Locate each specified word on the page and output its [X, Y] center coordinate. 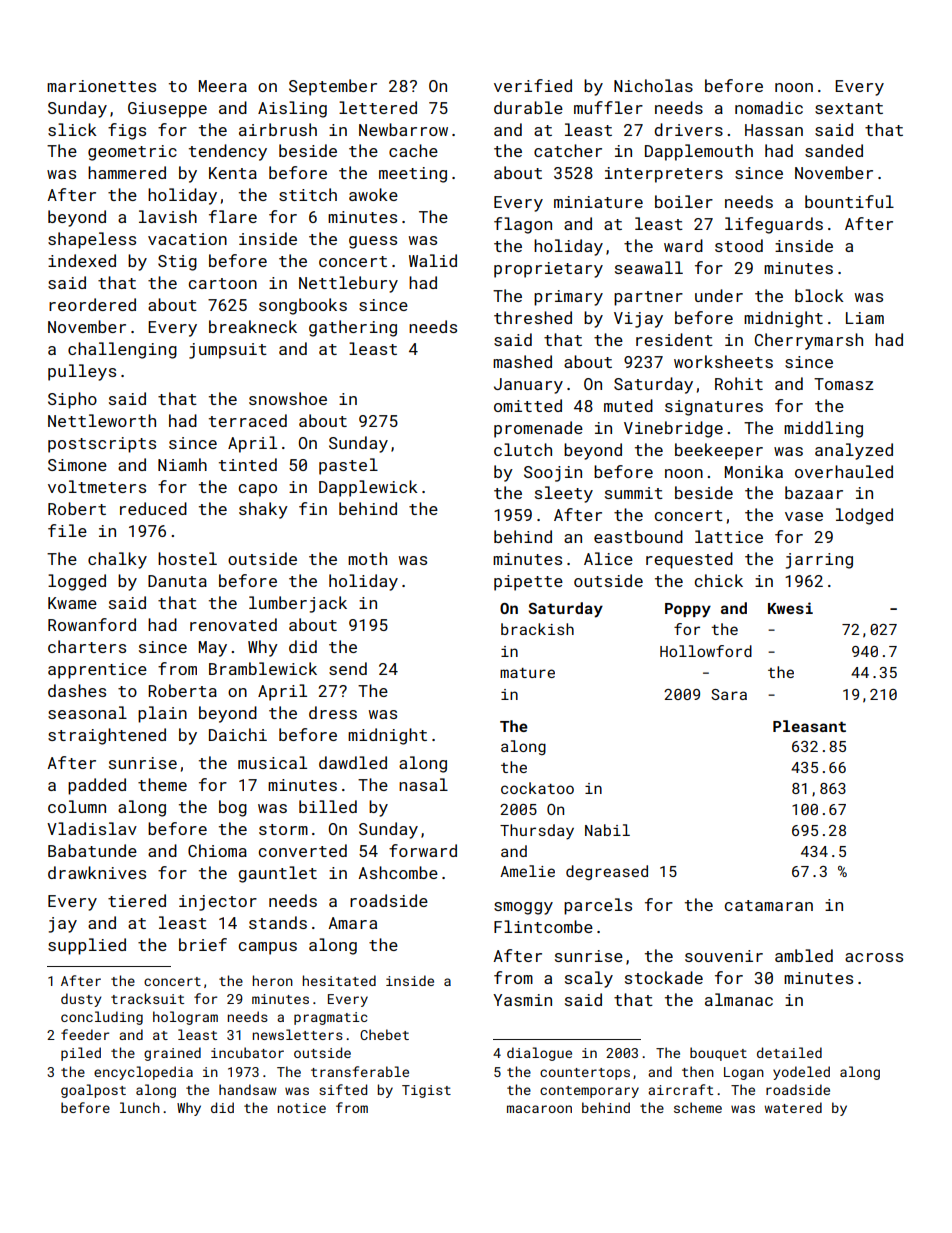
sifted [343, 1089]
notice [302, 1108]
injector [218, 903]
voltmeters [97, 486]
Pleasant [809, 726]
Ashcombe [398, 872]
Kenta [233, 173]
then [698, 1071]
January [528, 386]
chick [719, 580]
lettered [378, 107]
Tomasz [844, 384]
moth [367, 558]
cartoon [223, 283]
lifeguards [774, 225]
